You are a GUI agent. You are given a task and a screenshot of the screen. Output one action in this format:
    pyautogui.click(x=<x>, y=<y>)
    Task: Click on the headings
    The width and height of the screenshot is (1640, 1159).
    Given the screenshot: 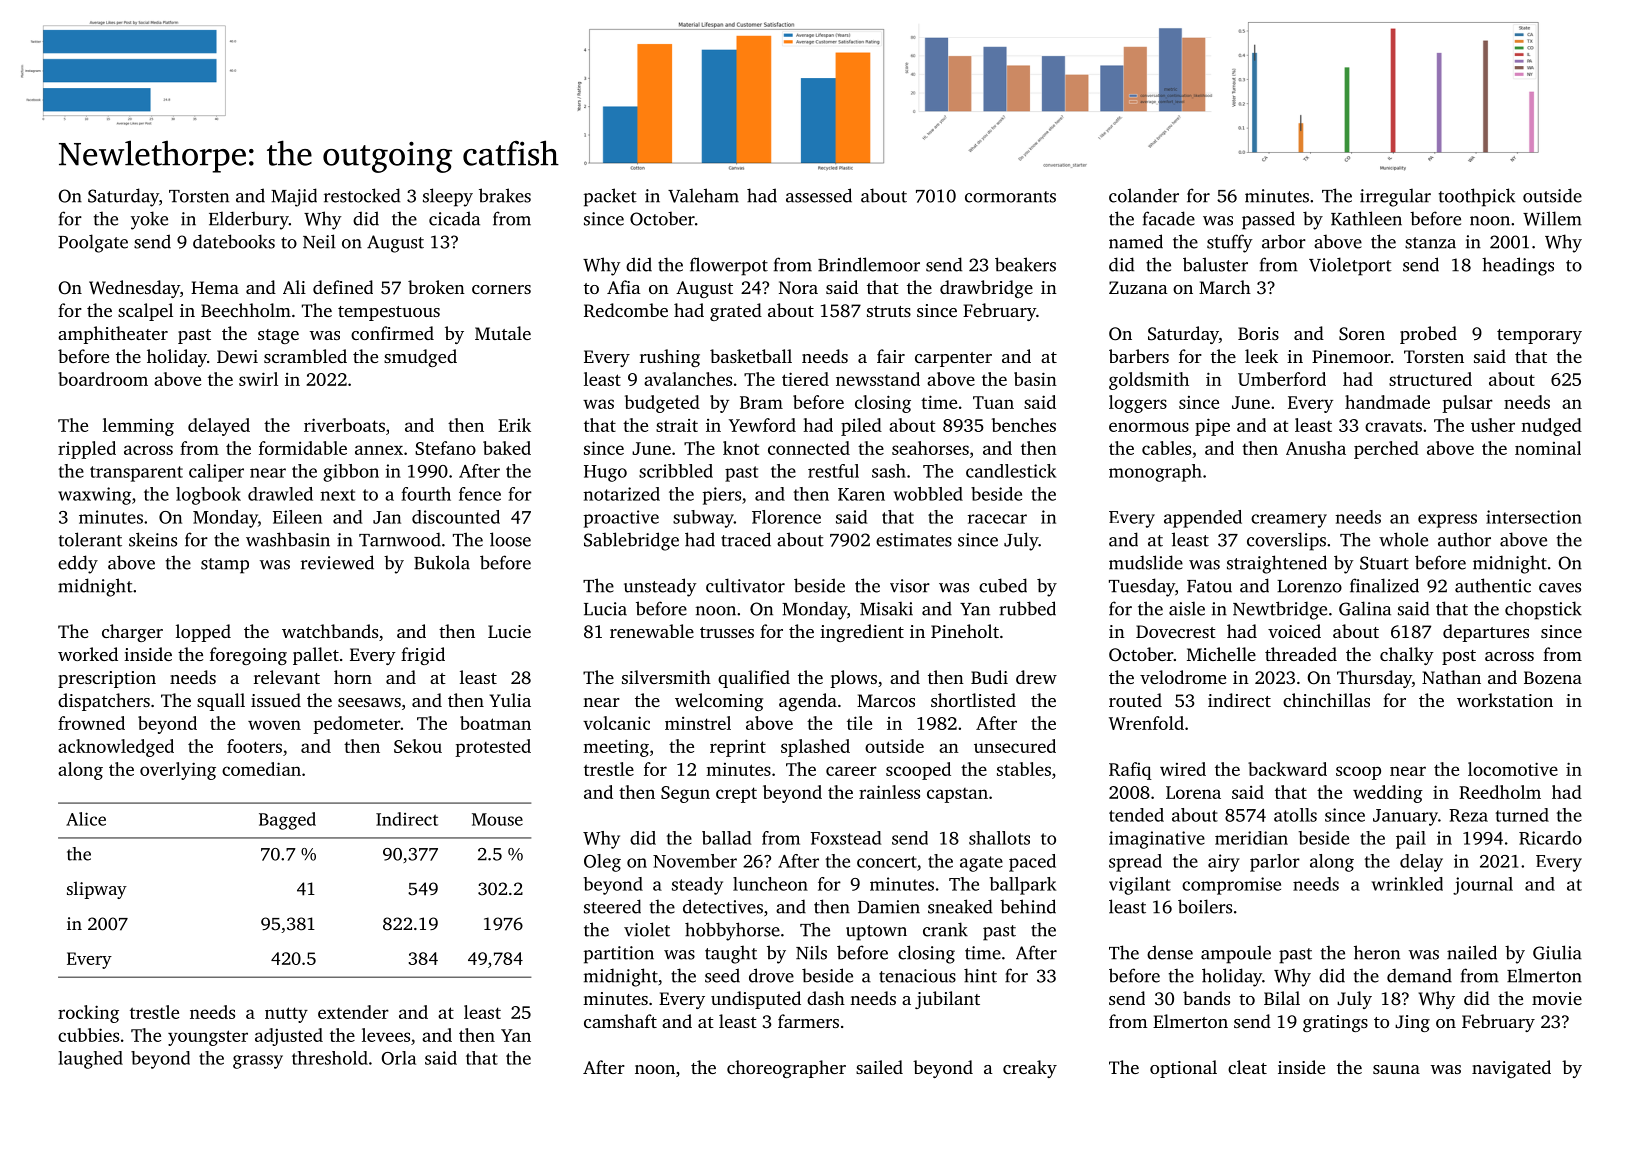 What is the action you would take?
    pyautogui.click(x=1518, y=266)
